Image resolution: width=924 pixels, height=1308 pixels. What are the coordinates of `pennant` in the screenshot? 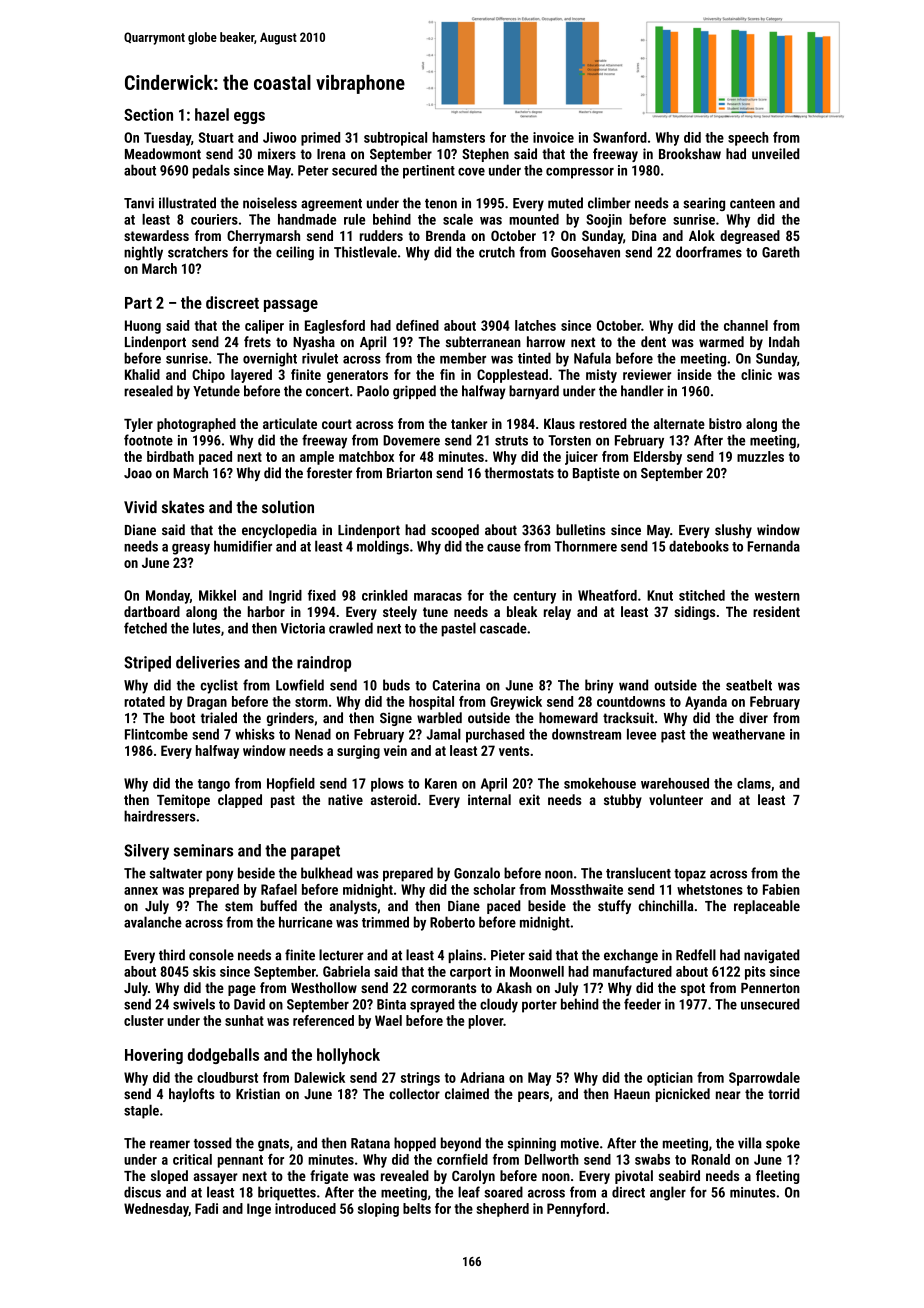 It's located at (240, 1161).
